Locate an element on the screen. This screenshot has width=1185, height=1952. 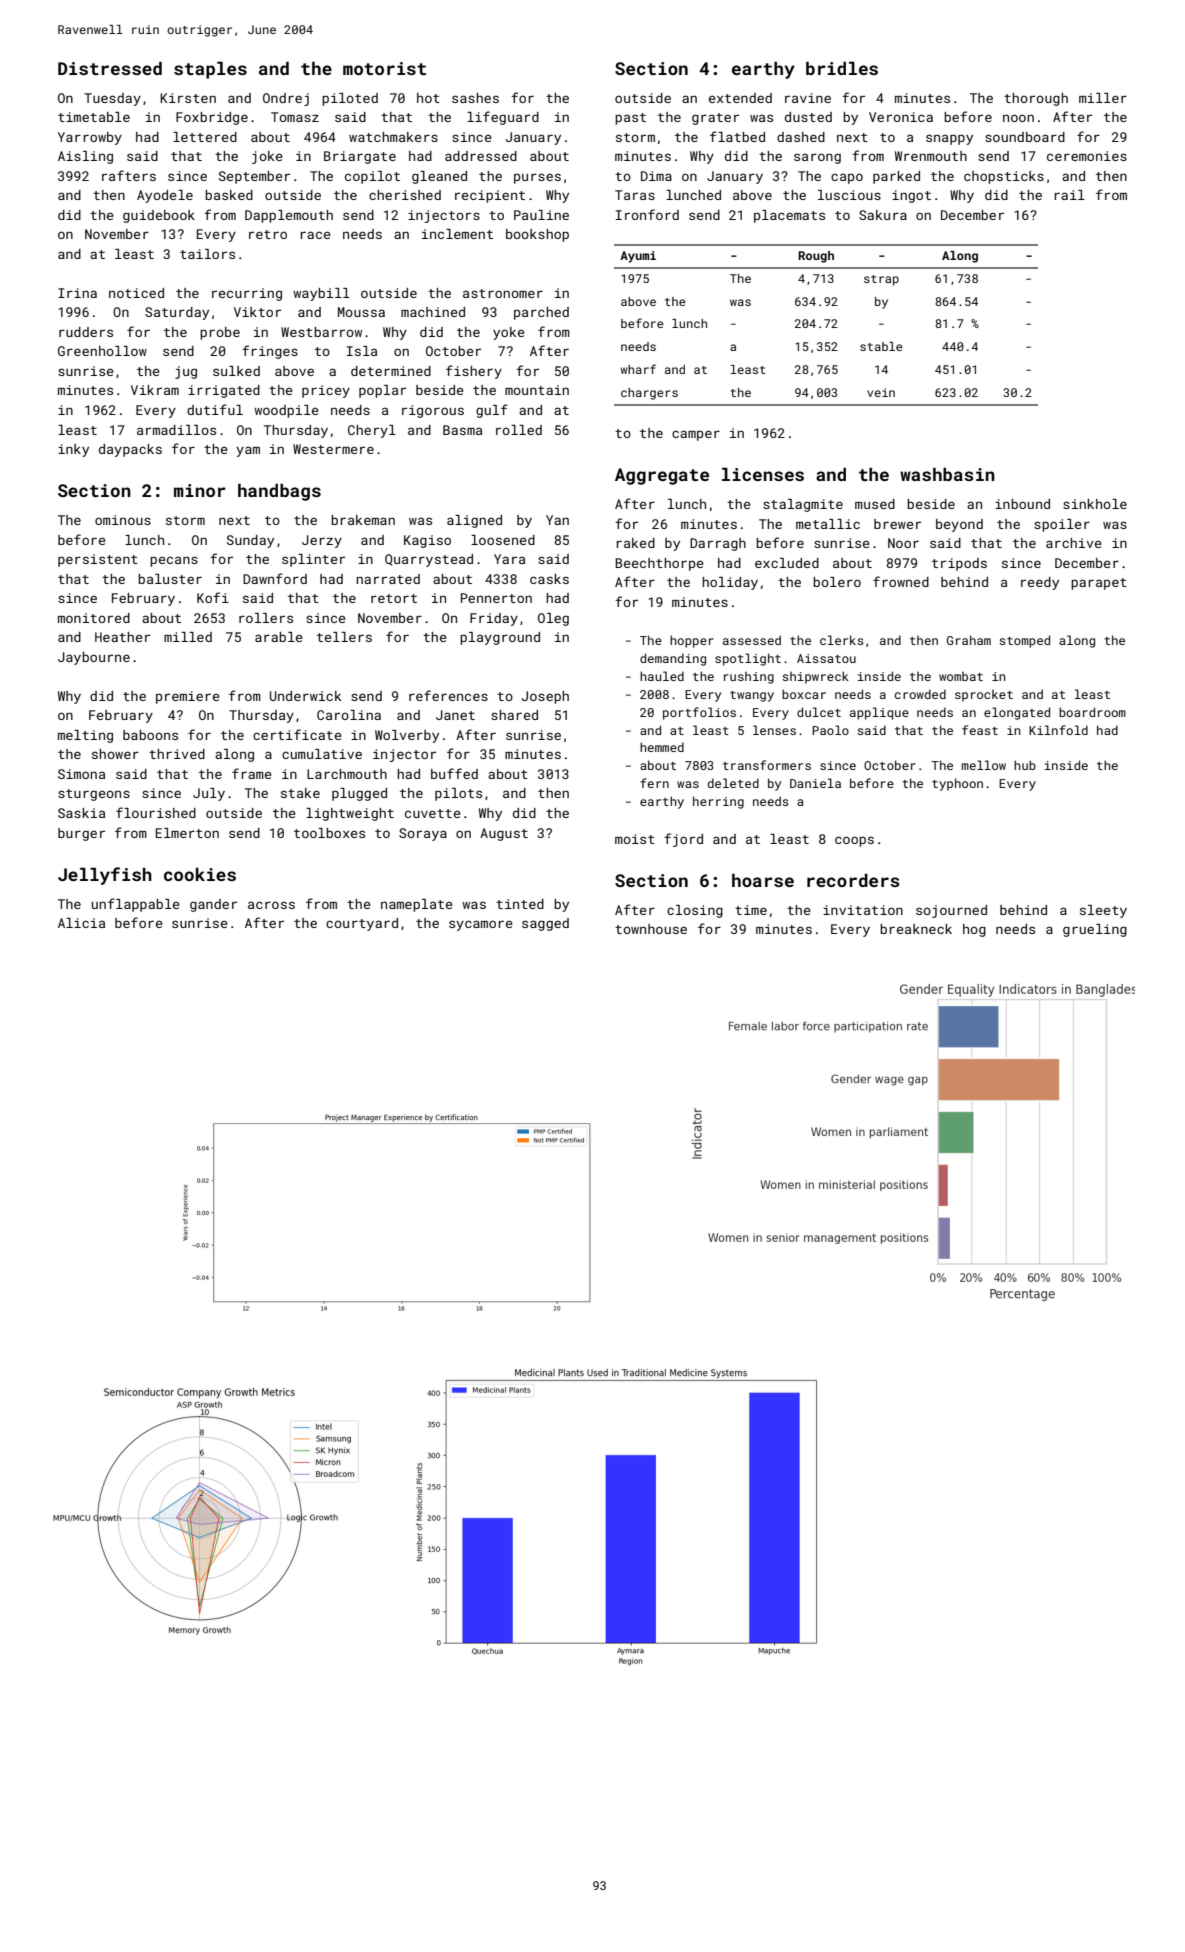
across is located at coordinates (271, 905).
